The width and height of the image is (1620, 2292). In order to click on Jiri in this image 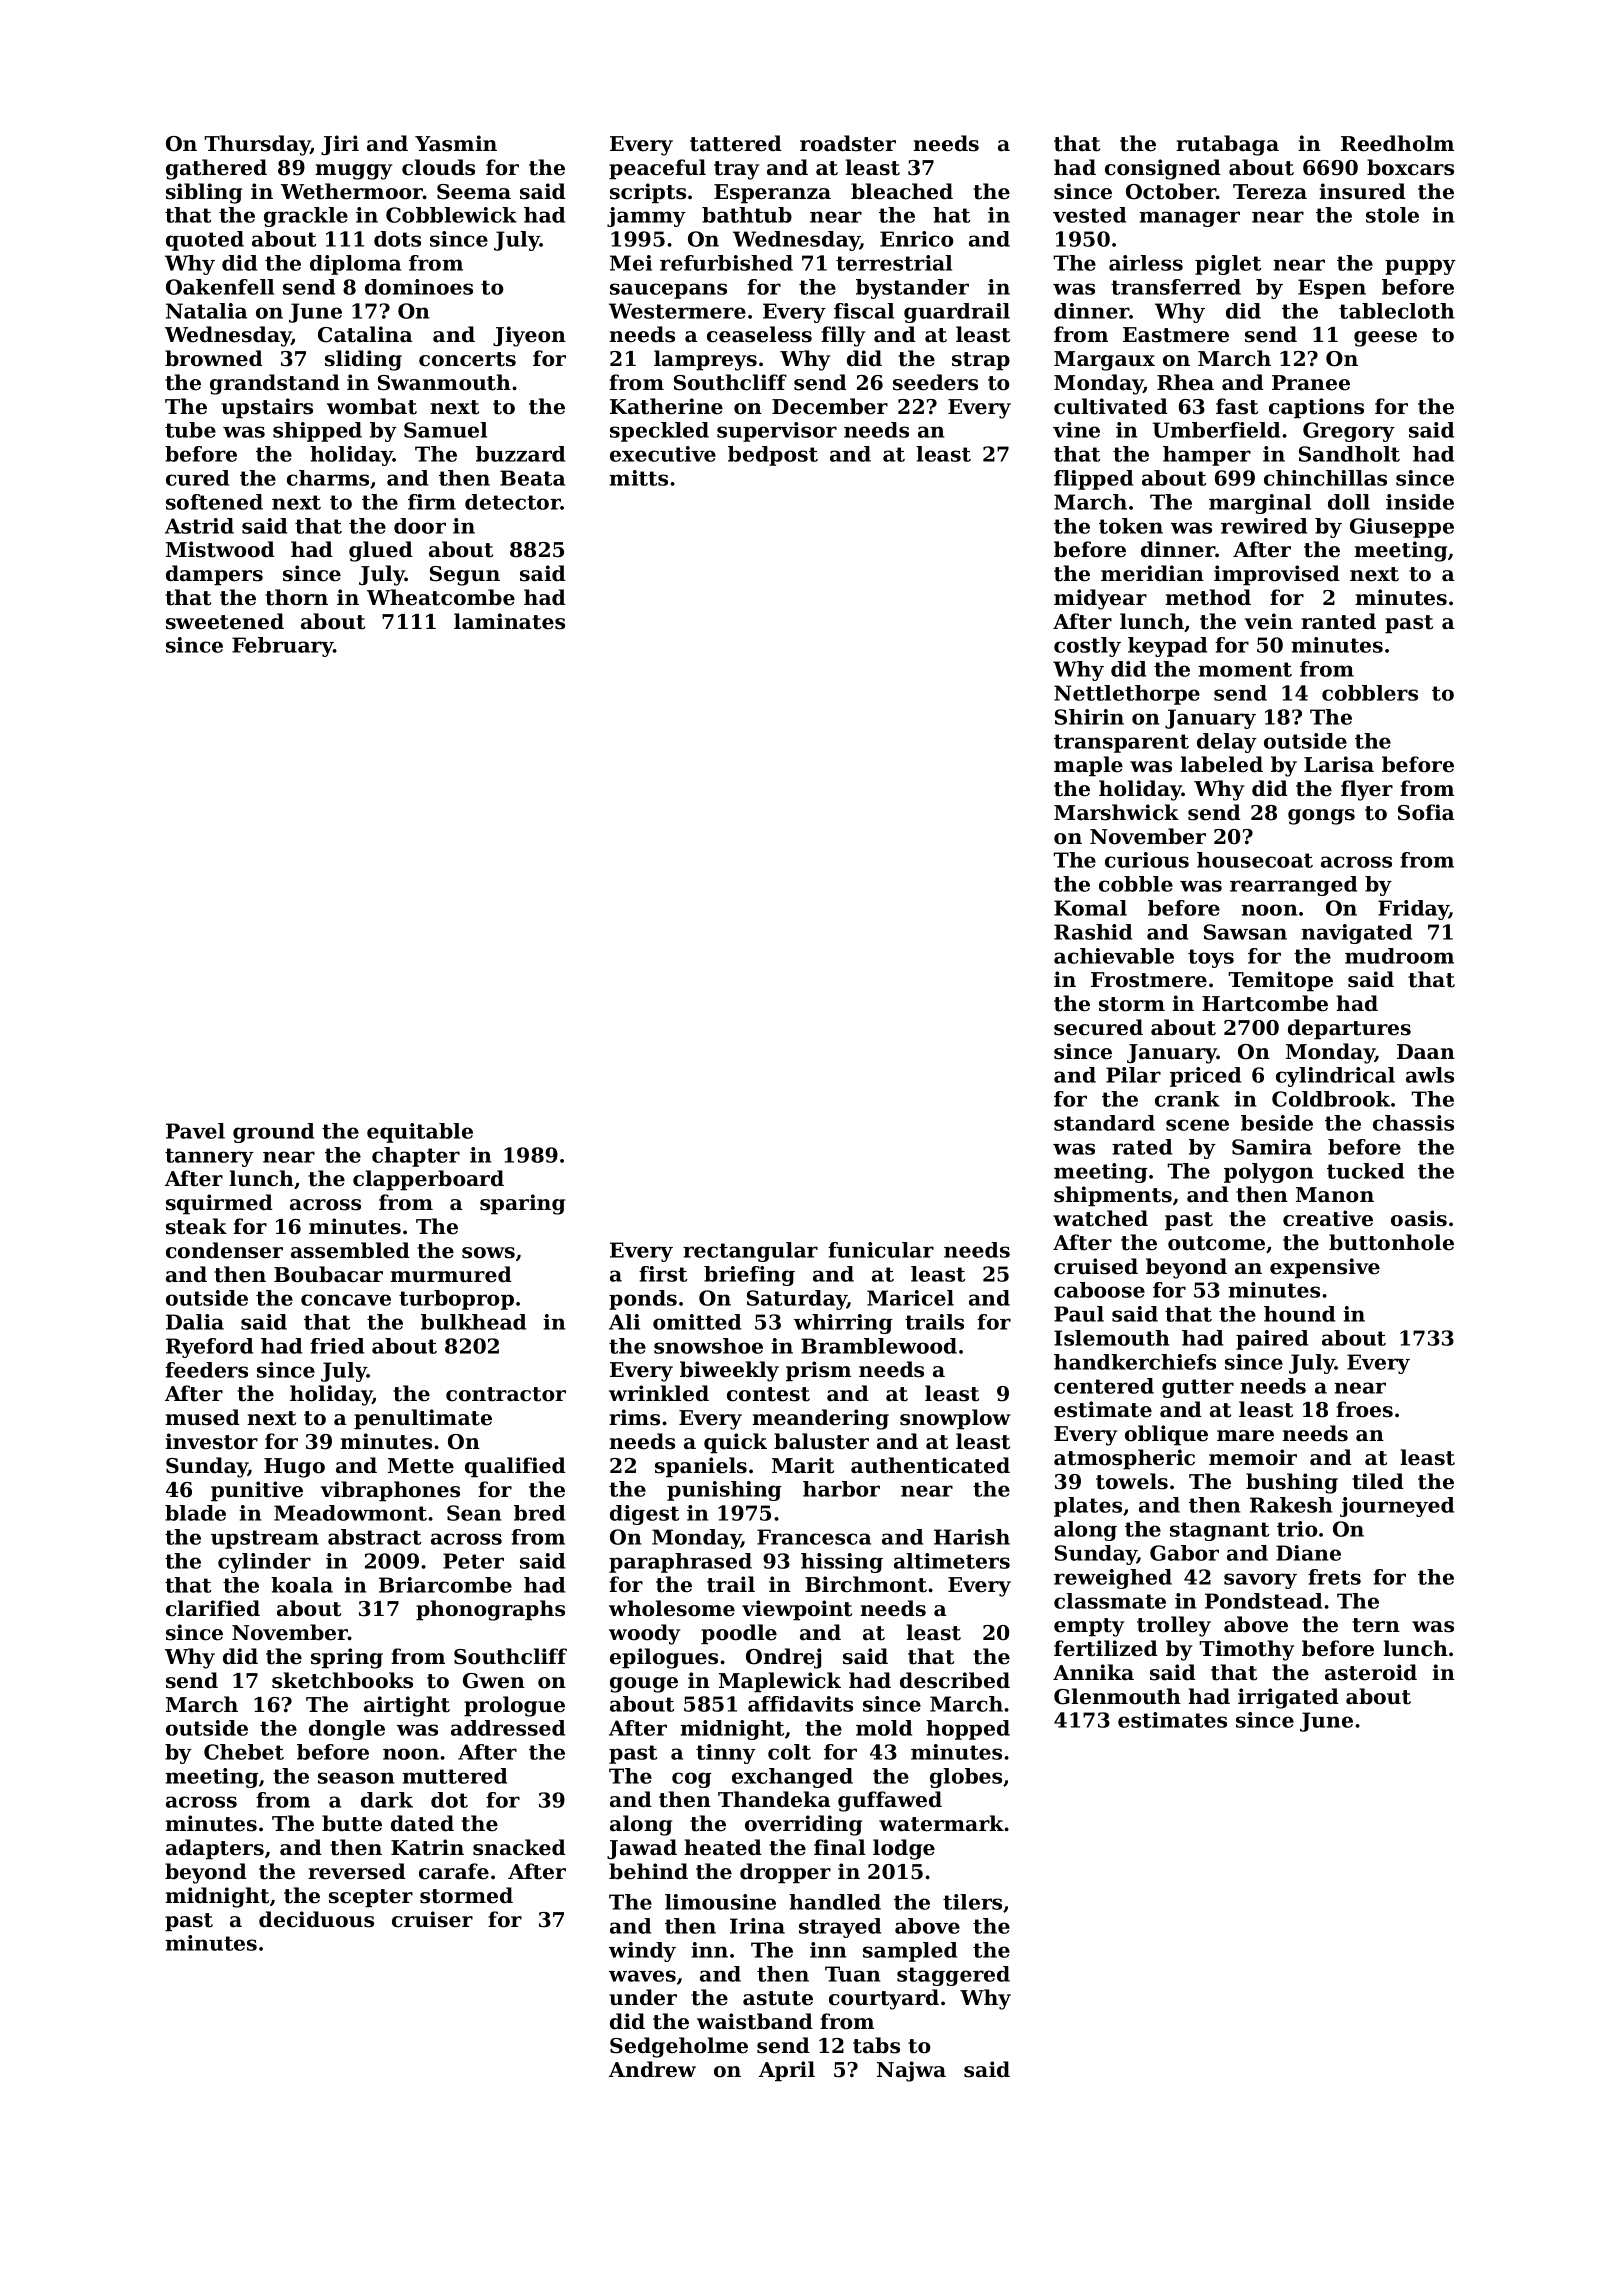, I will do `click(340, 145)`.
